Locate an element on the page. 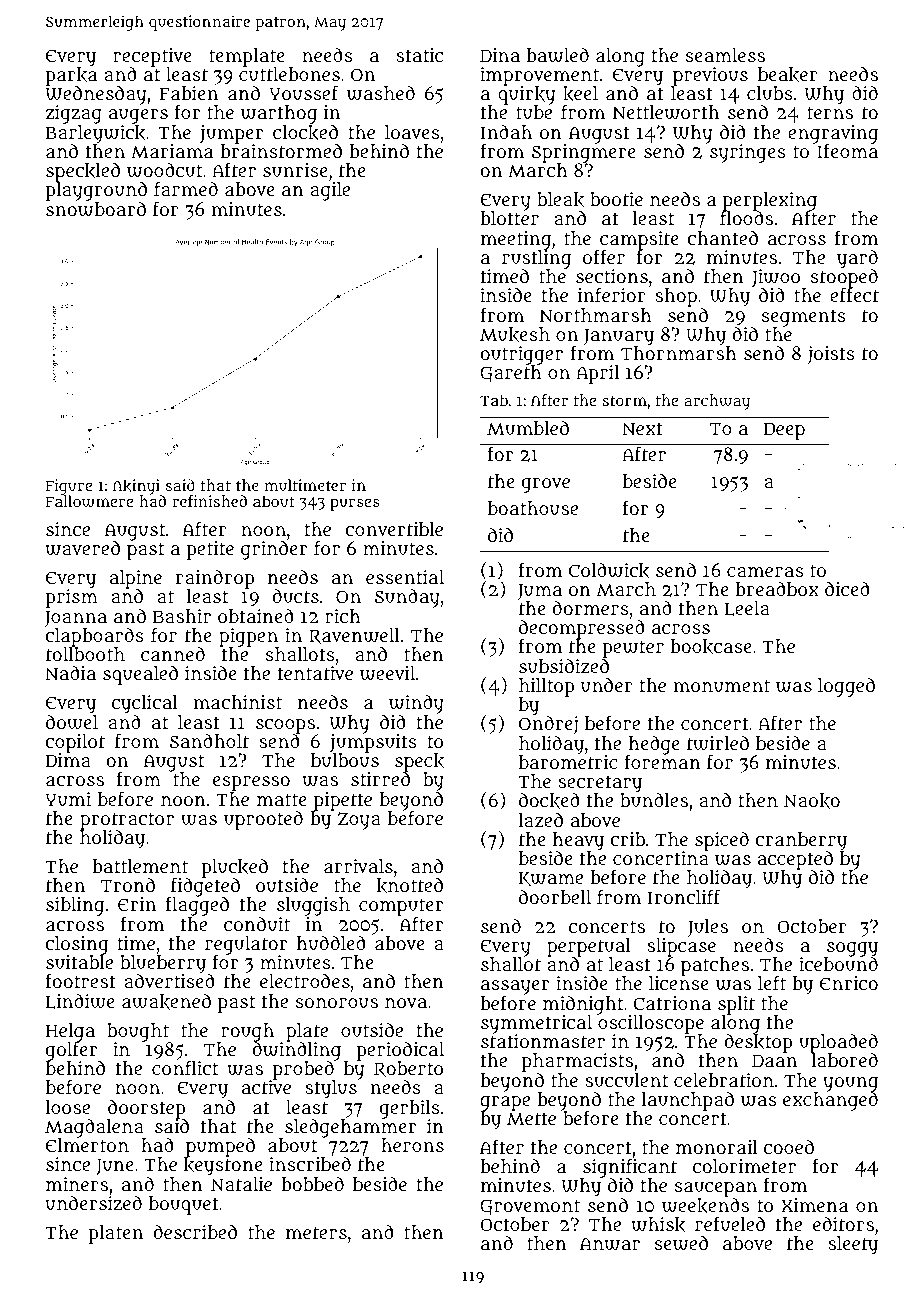 The image size is (924, 1308). bouquet is located at coordinates (184, 1205).
